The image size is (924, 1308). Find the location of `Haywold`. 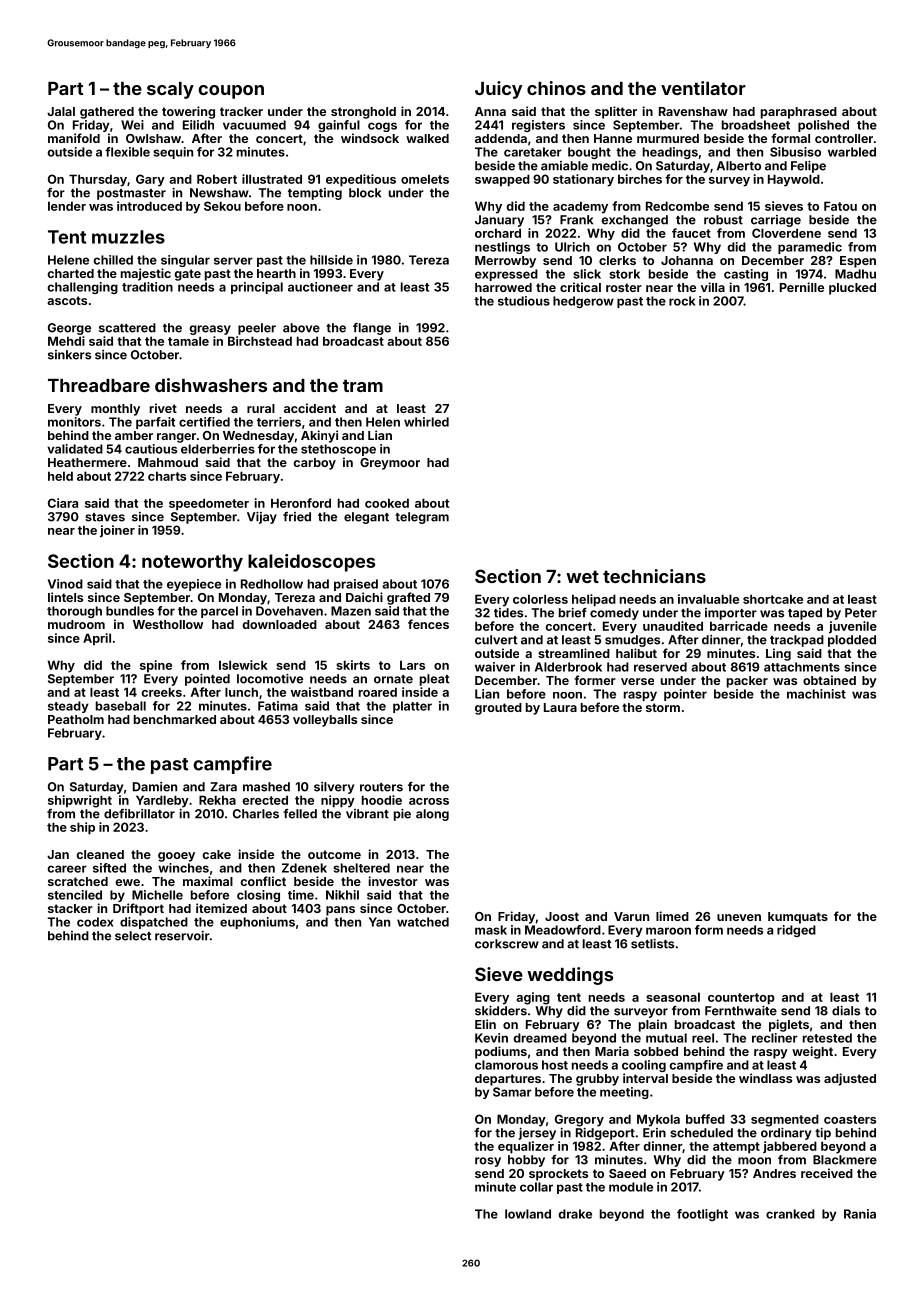

Haywold is located at coordinates (794, 180).
